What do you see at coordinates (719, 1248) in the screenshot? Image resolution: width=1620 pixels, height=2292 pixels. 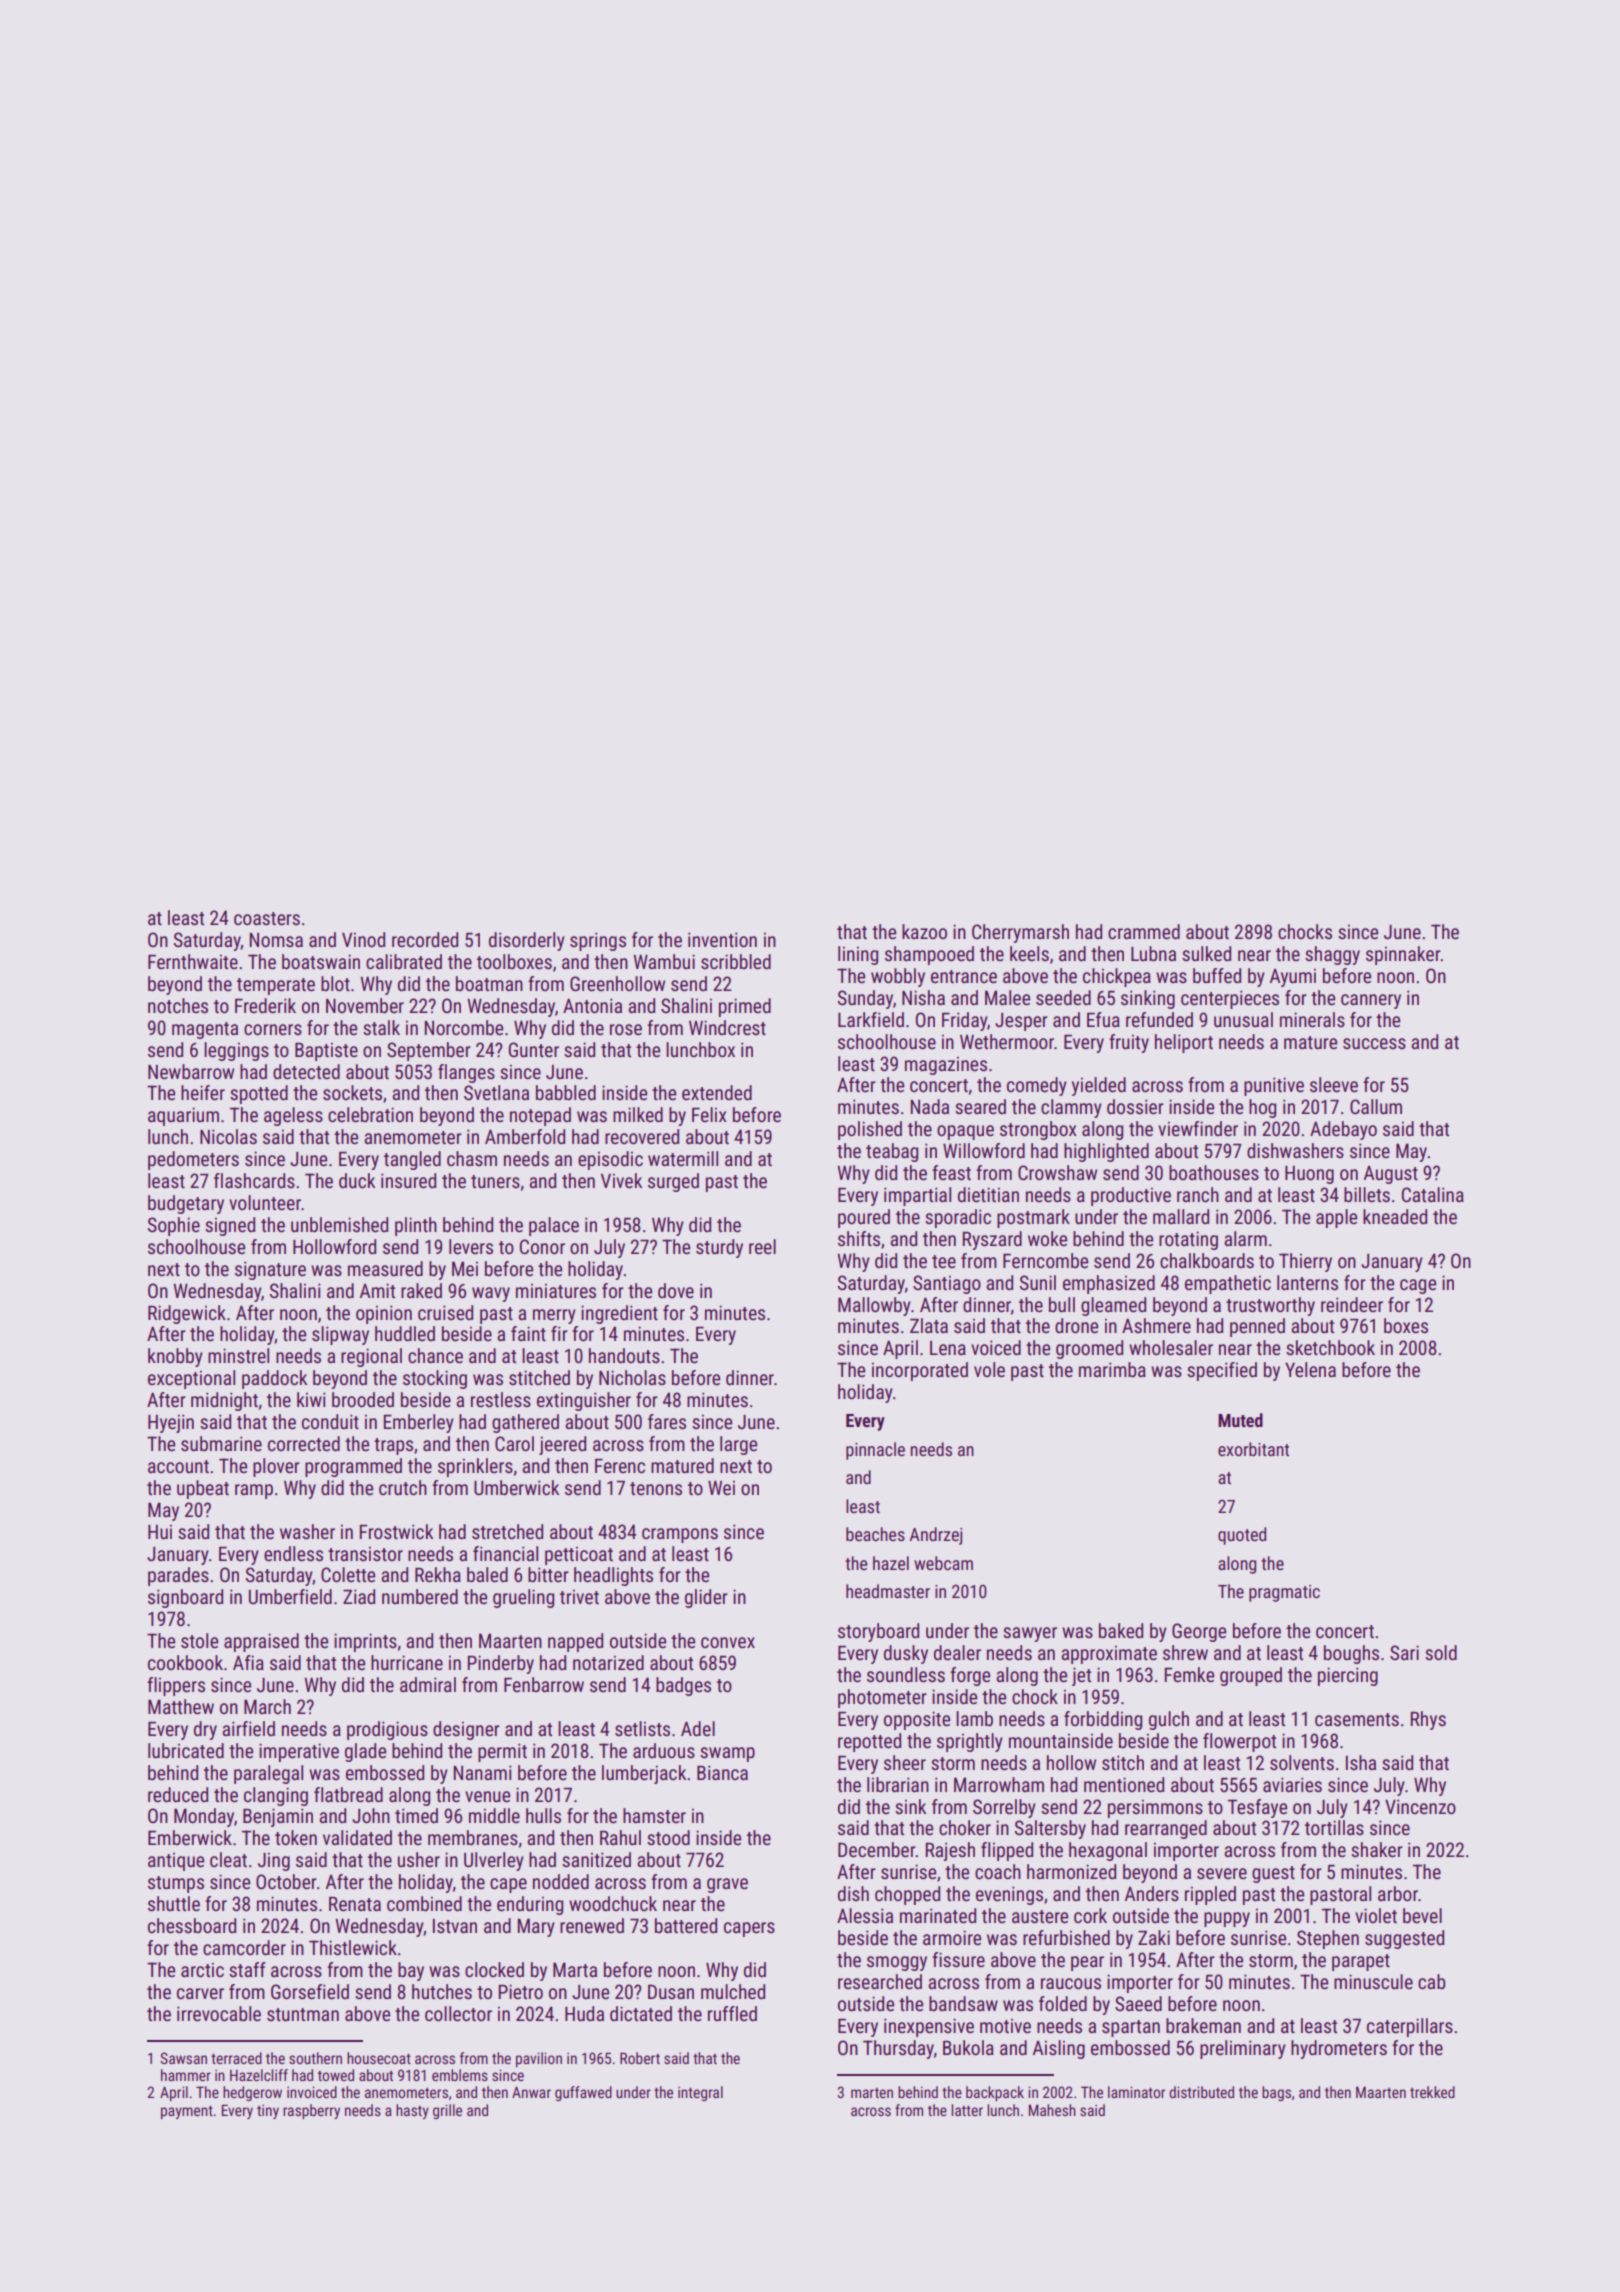 I see `sturdy` at bounding box center [719, 1248].
